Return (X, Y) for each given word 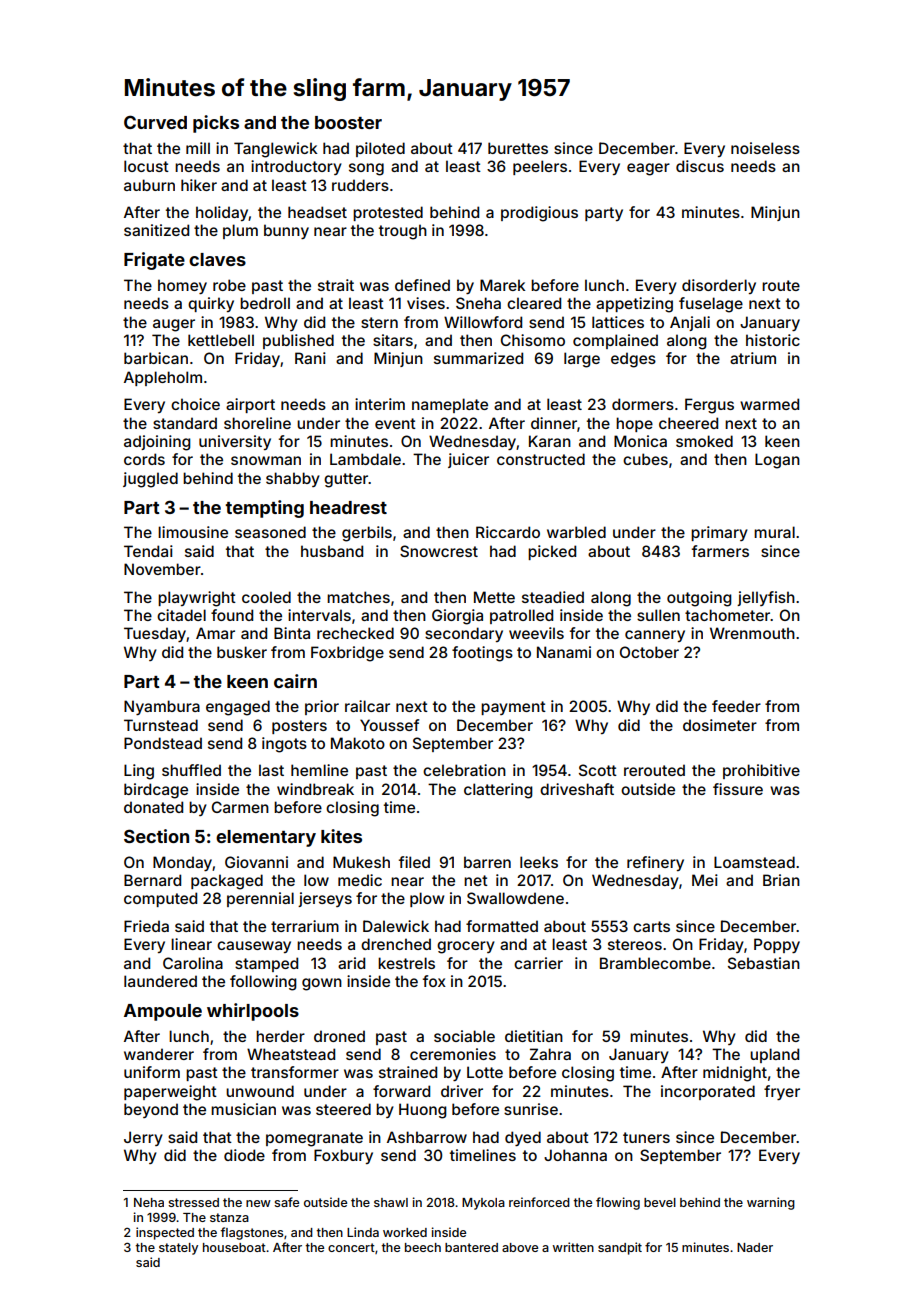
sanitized (156, 230)
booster (348, 122)
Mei (705, 880)
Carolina (193, 963)
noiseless (765, 148)
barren (487, 862)
